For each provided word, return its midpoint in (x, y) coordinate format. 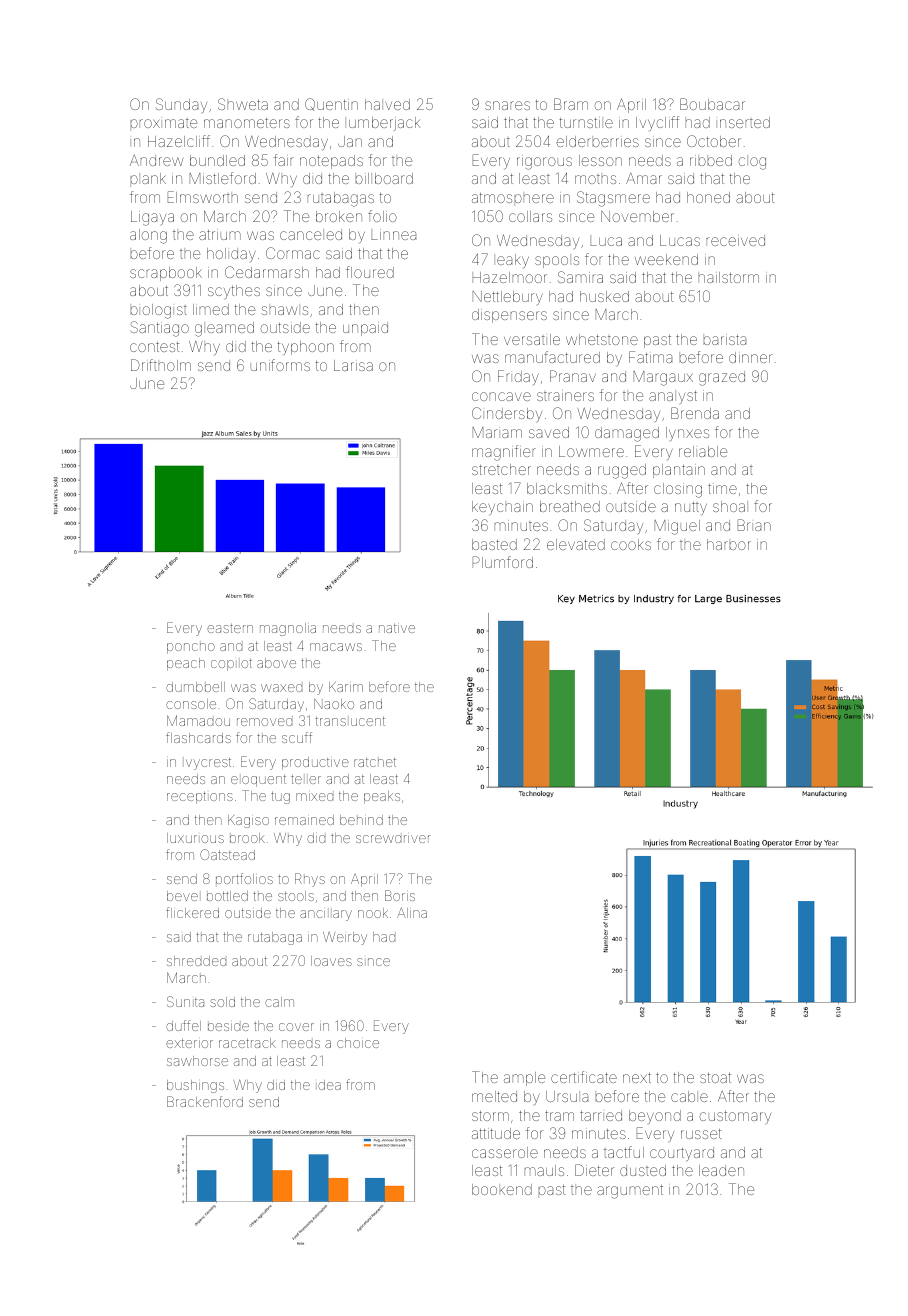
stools (296, 896)
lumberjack (384, 124)
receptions (200, 798)
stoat (715, 1078)
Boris (400, 895)
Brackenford (205, 1101)
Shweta (243, 104)
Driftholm (161, 365)
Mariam (497, 432)
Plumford (503, 562)
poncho (191, 648)
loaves (331, 961)
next (637, 1078)
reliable (703, 451)
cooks (631, 544)
